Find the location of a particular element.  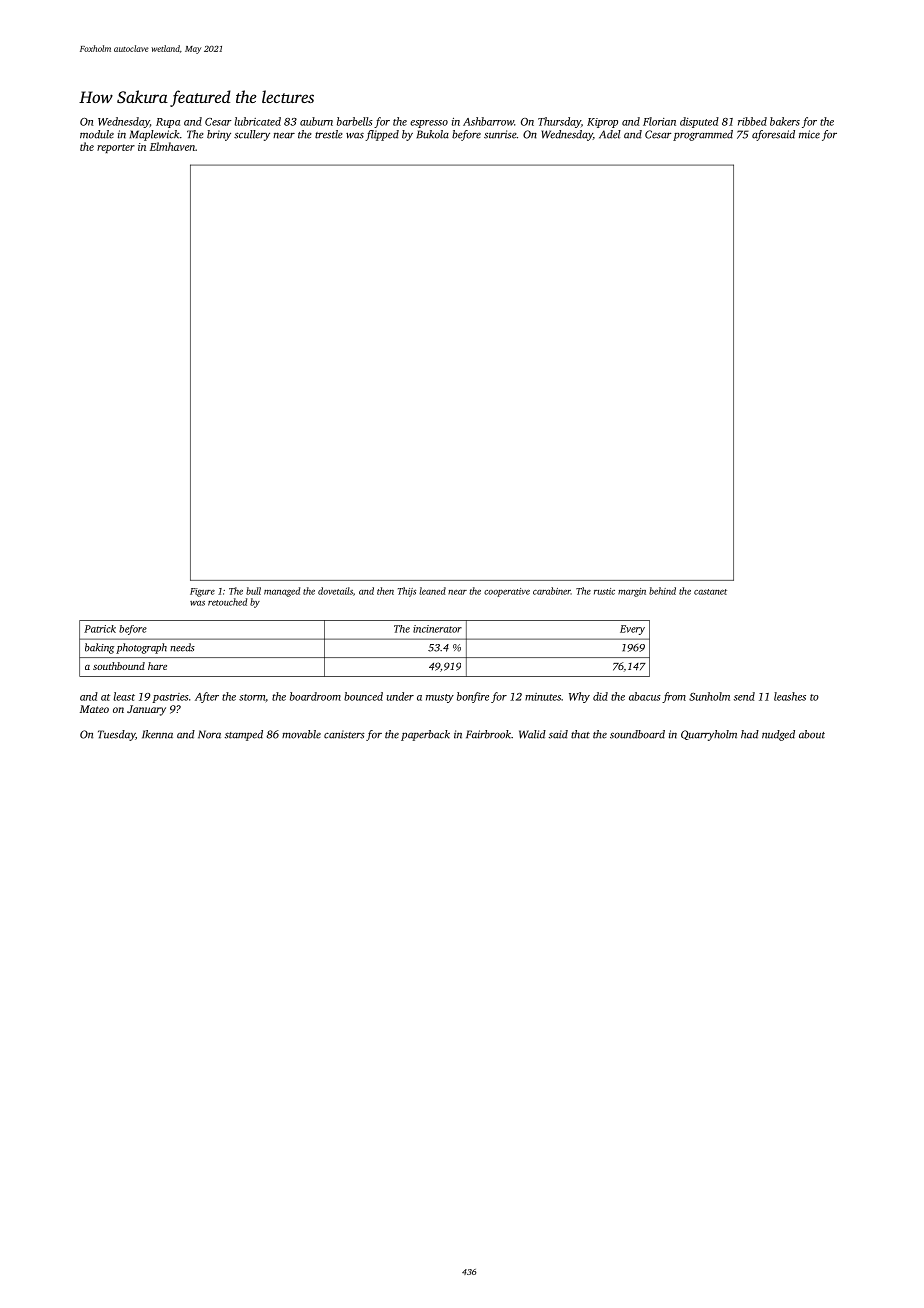

castanet is located at coordinates (710, 592).
